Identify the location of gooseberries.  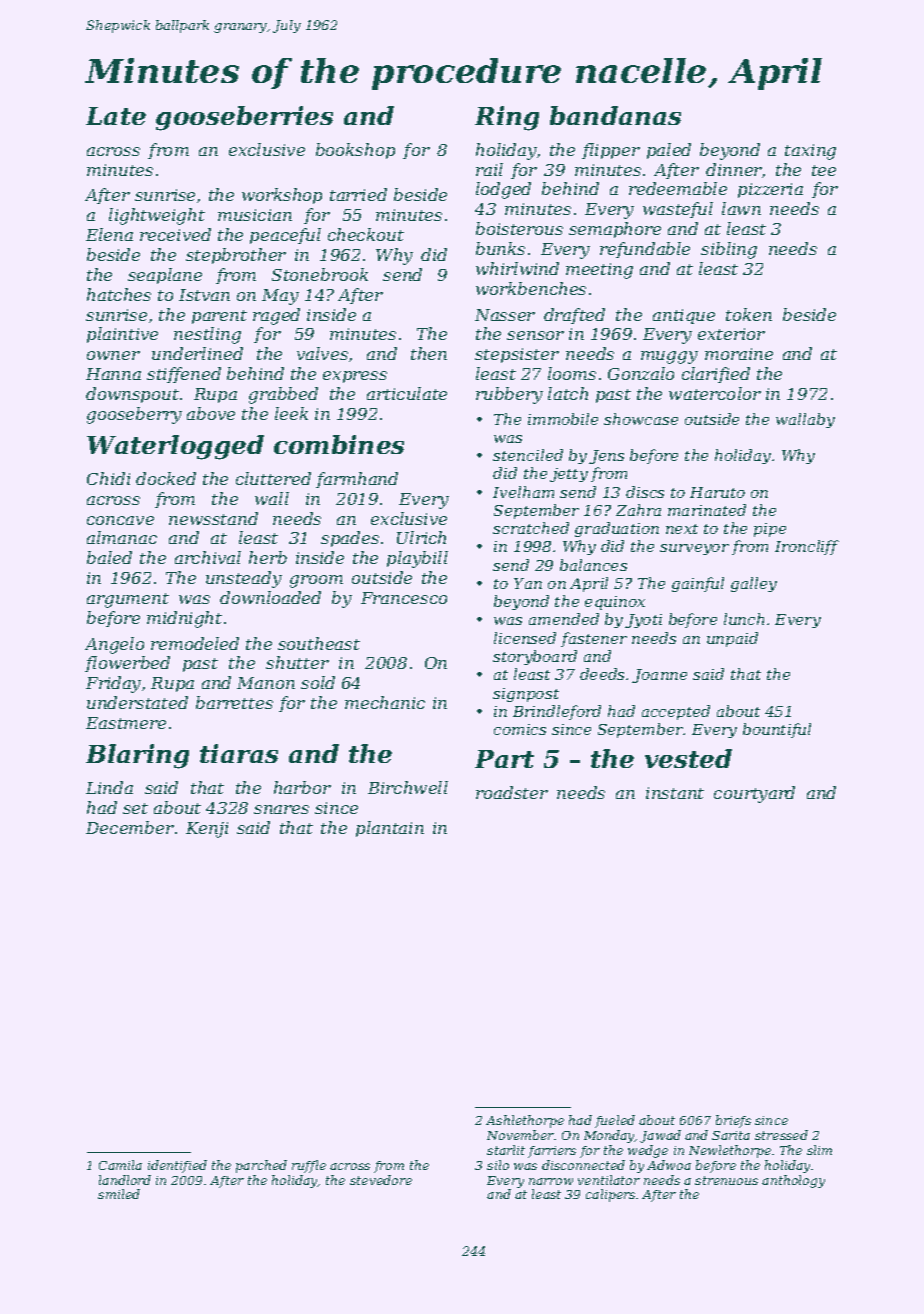
(244, 118).
